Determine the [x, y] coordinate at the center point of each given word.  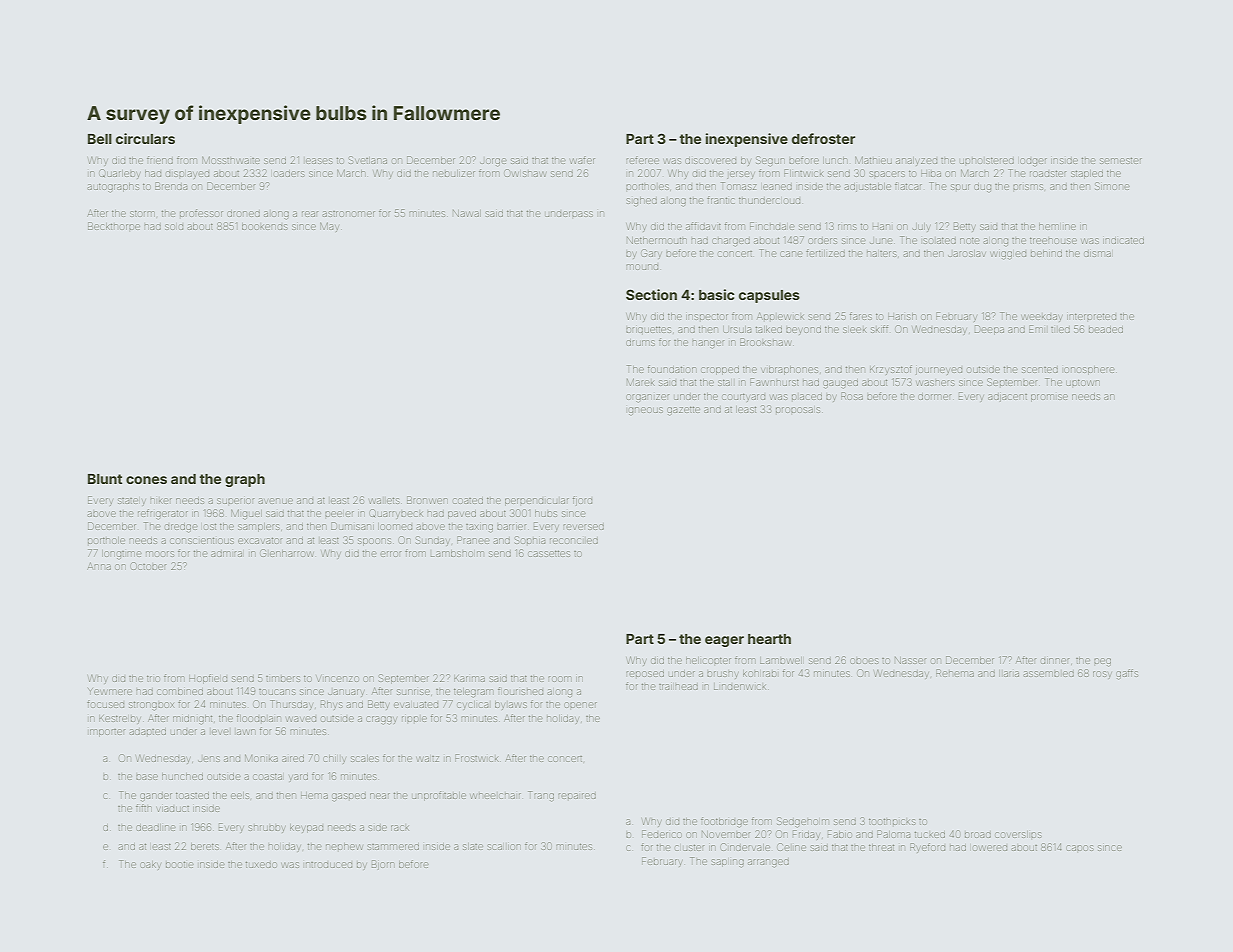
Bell [100, 139]
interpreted [1091, 317]
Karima [469, 679]
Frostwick [476, 758]
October [148, 566]
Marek [640, 382]
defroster [823, 138]
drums [640, 343]
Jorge [493, 161]
